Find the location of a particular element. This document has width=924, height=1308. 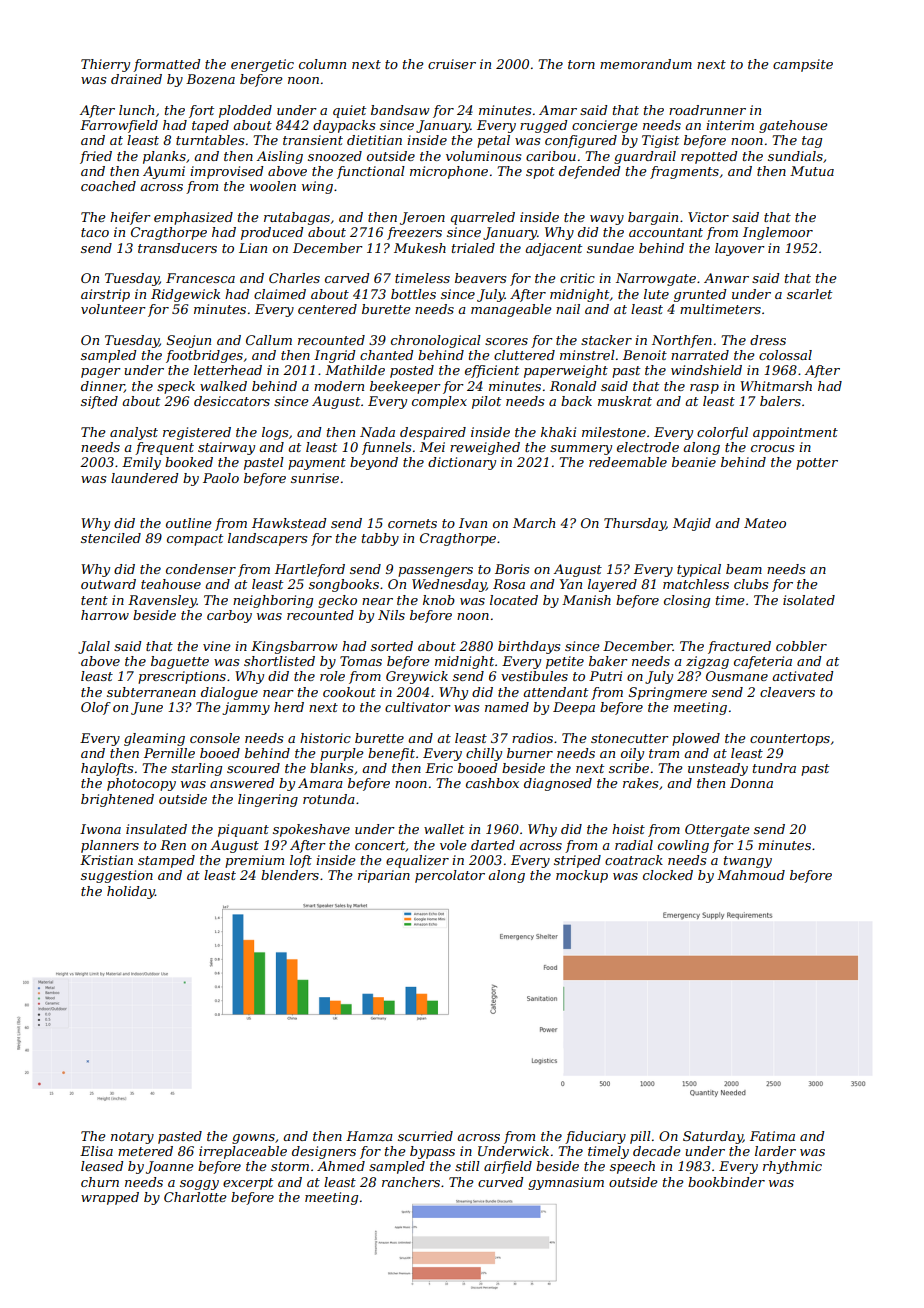

blenders is located at coordinates (290, 875).
